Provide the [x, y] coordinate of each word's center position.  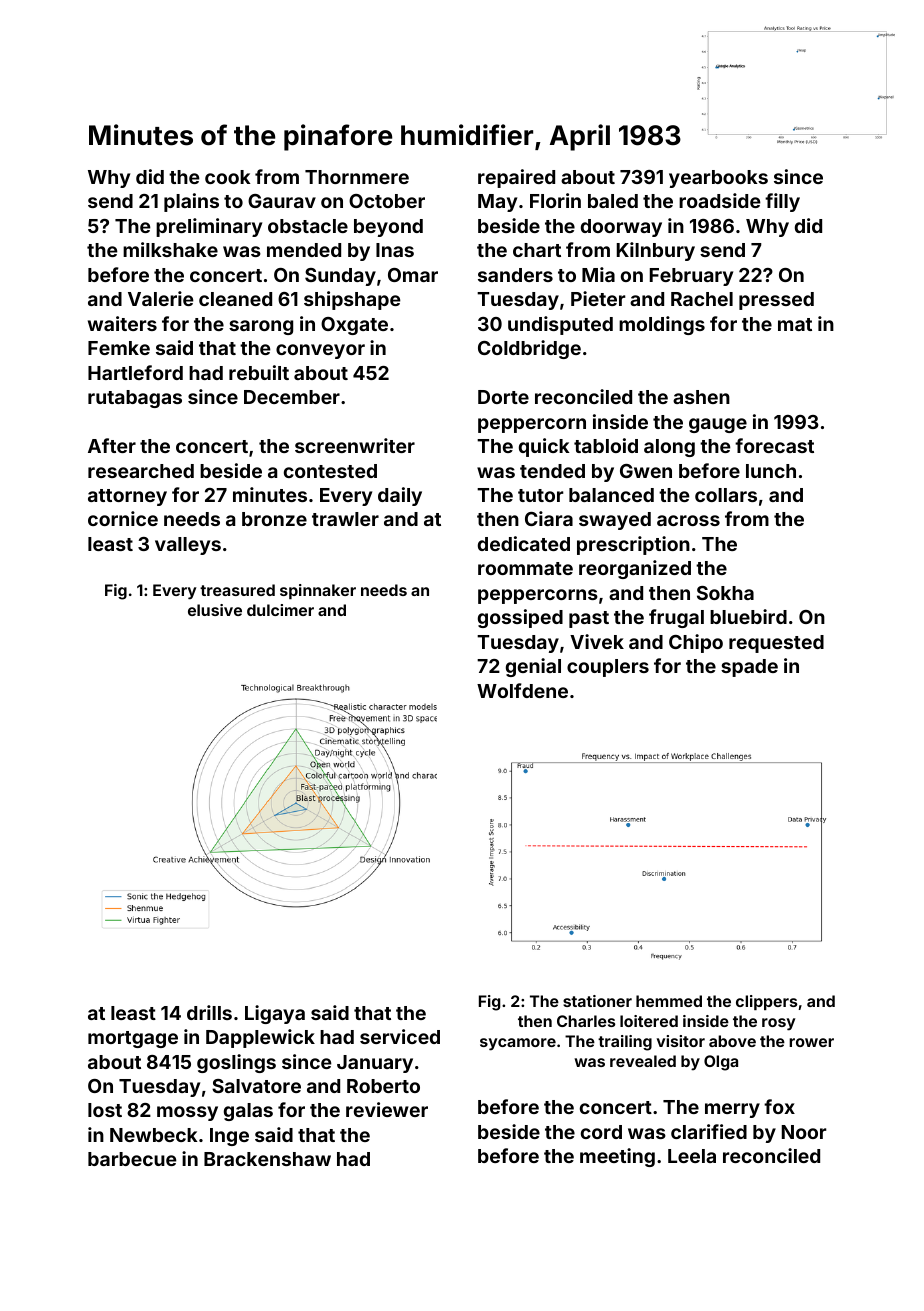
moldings [662, 325]
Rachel [702, 299]
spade [749, 668]
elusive [215, 610]
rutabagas [135, 399]
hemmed [669, 1001]
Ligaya [275, 1014]
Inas [395, 250]
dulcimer [280, 610]
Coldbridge [529, 349]
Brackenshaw [267, 1159]
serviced [400, 1036]
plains [191, 202]
